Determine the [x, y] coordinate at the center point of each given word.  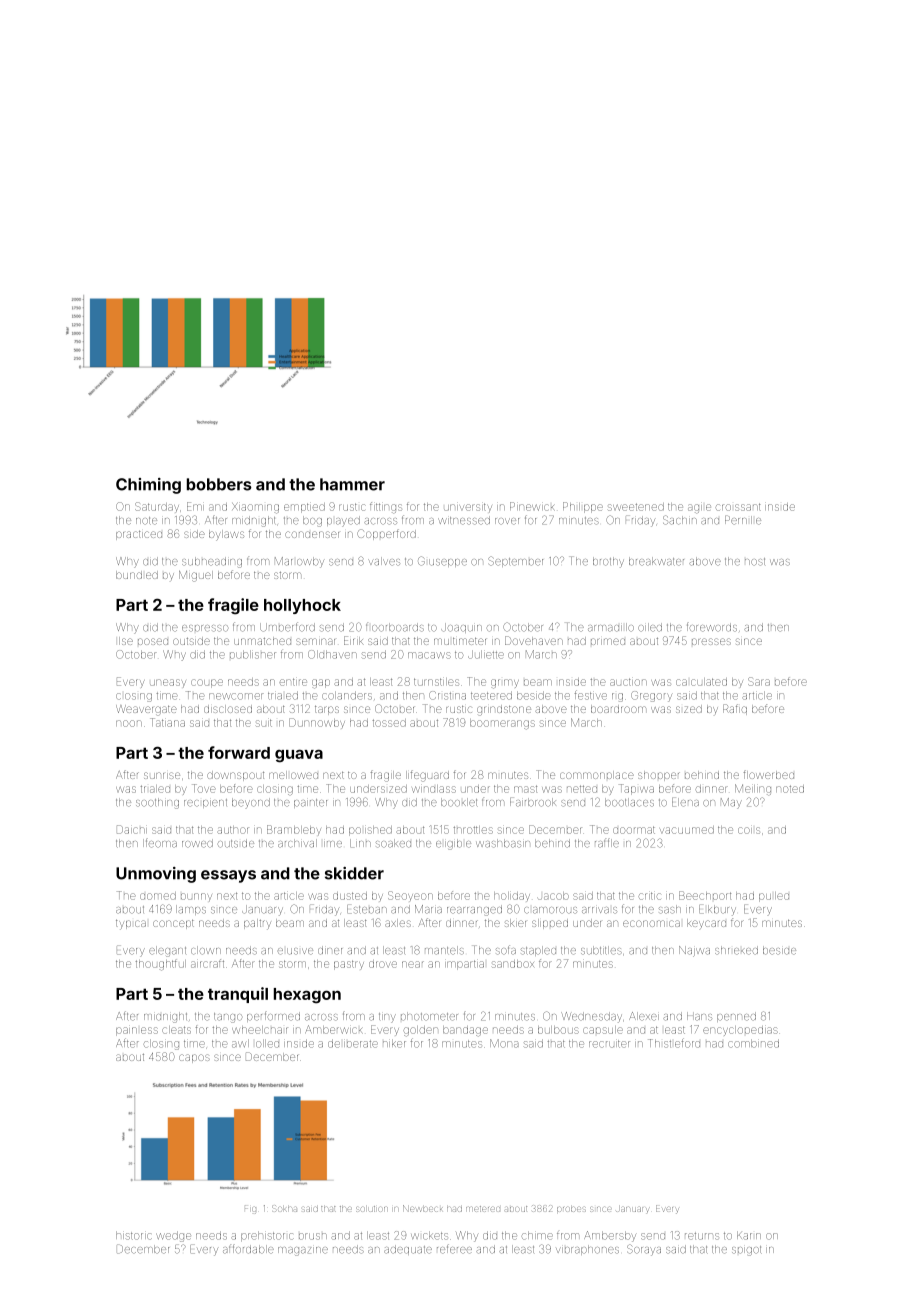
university [468, 507]
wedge [173, 1236]
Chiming [148, 486]
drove [383, 964]
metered [483, 1209]
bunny [196, 897]
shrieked [736, 950]
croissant [738, 507]
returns [702, 1236]
